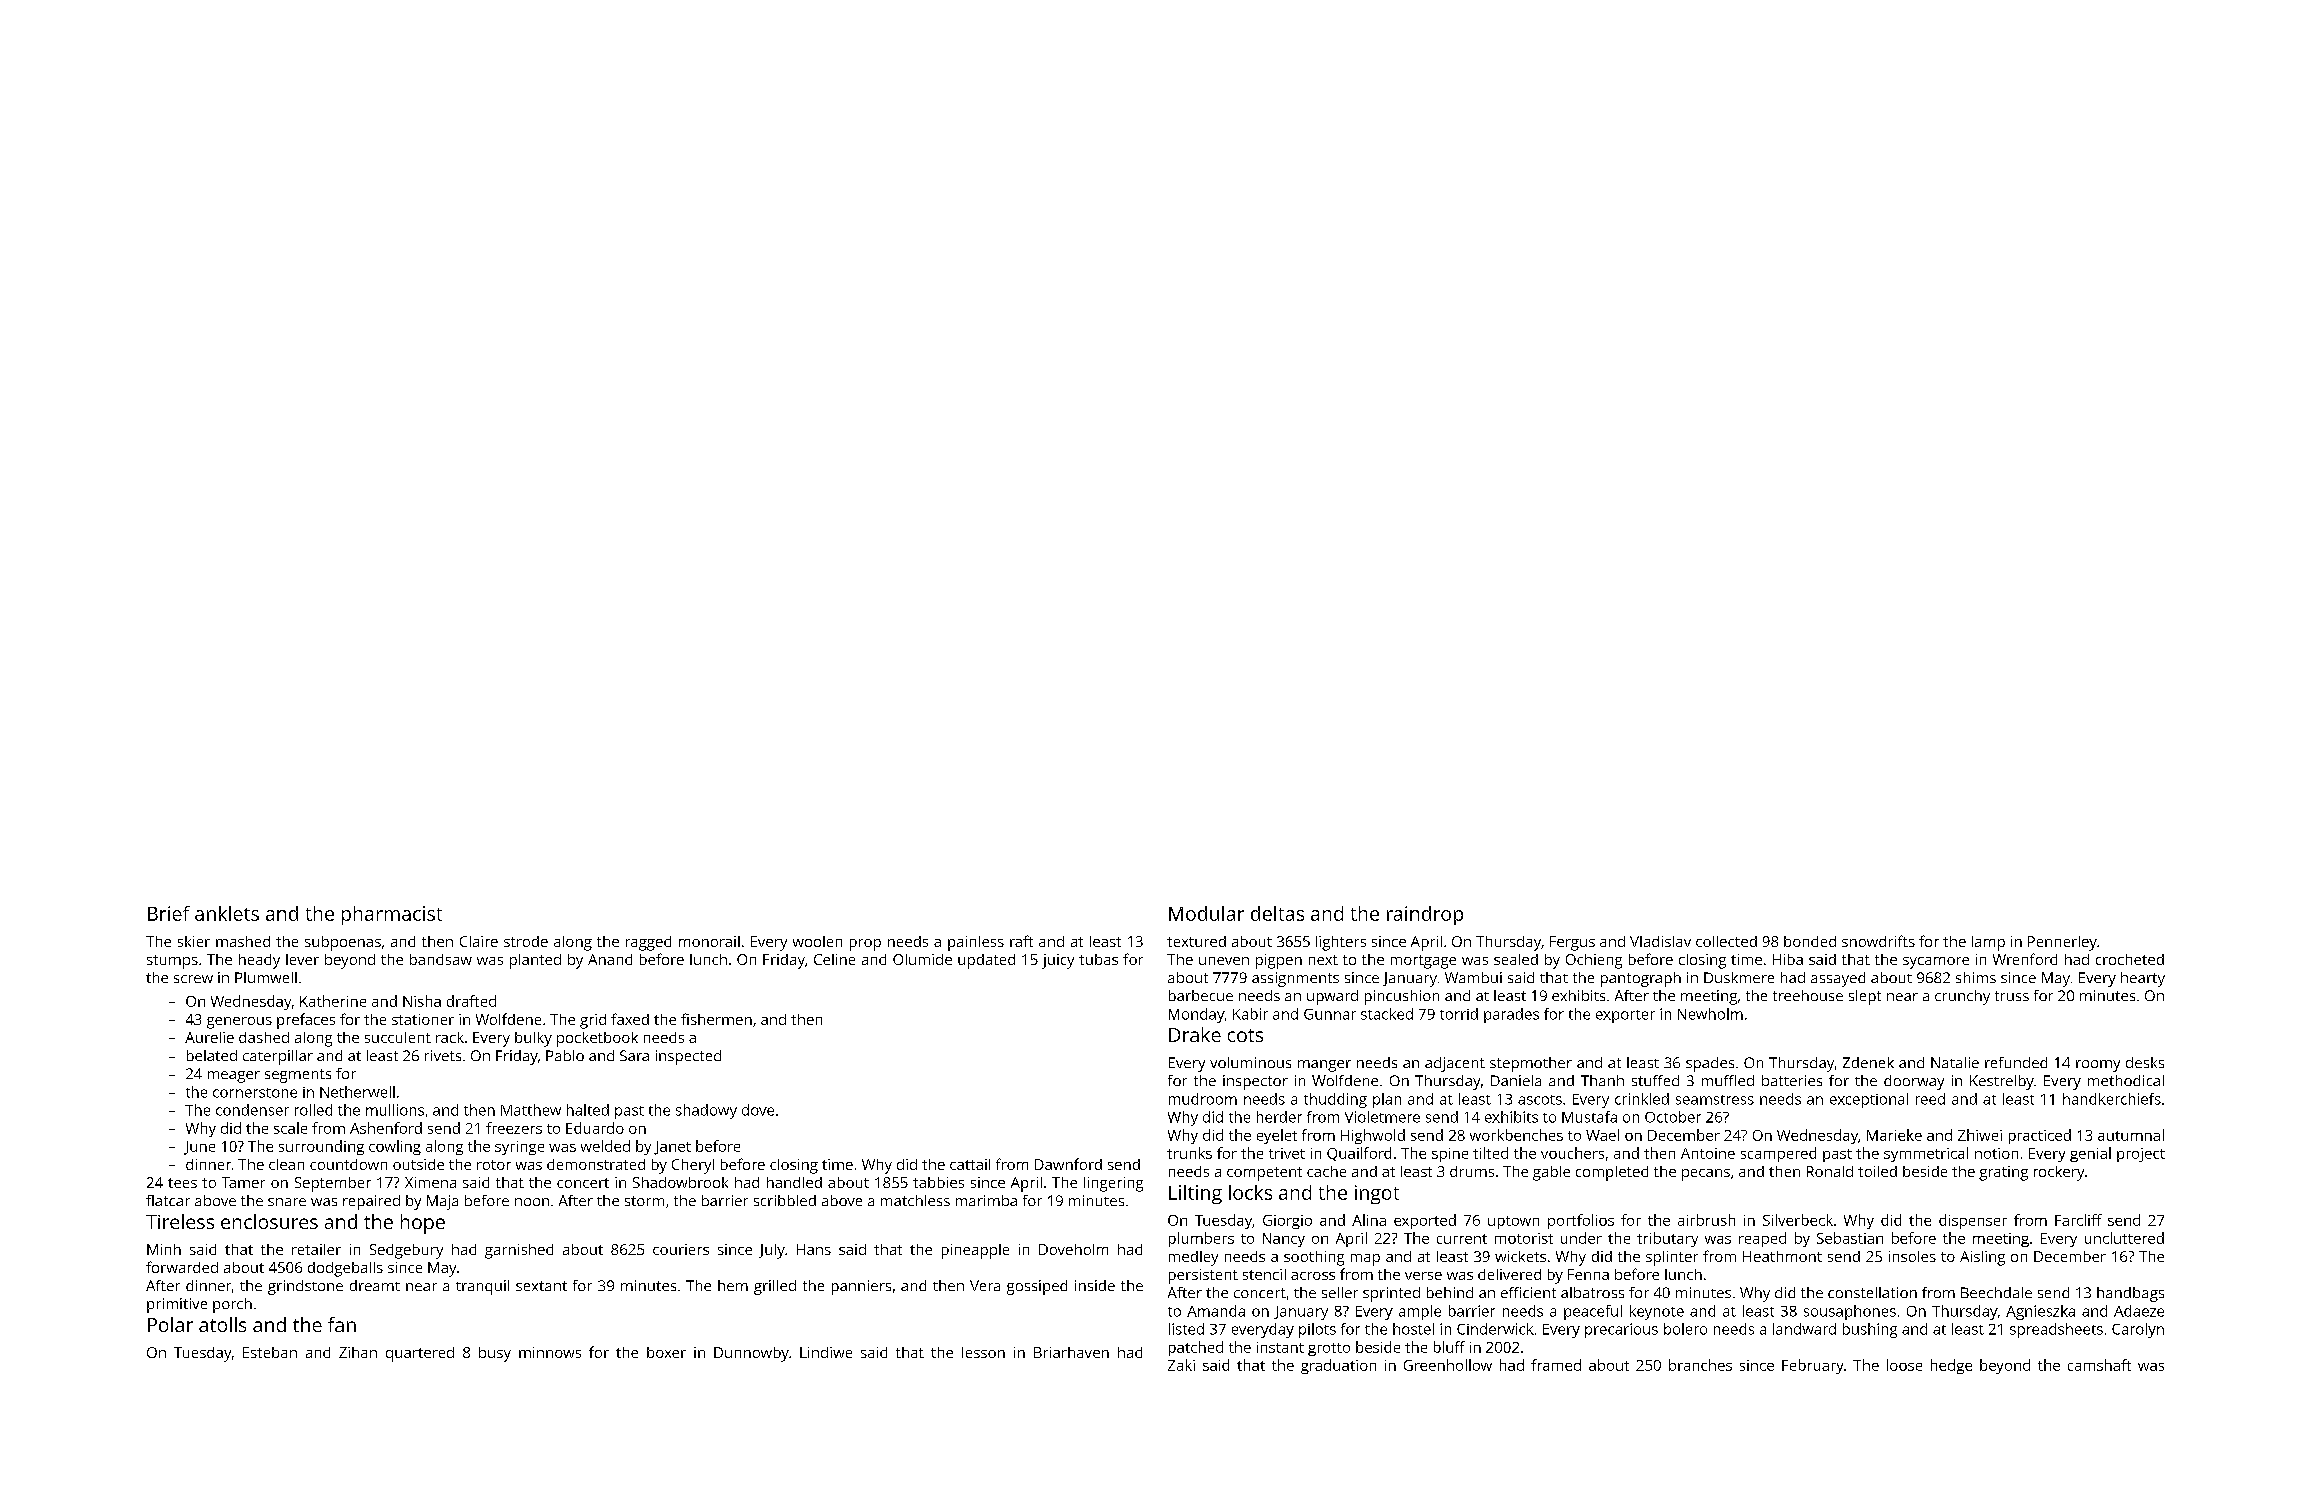 This document has width=2311, height=1496. I want to click on Zdenek, so click(1868, 1062).
